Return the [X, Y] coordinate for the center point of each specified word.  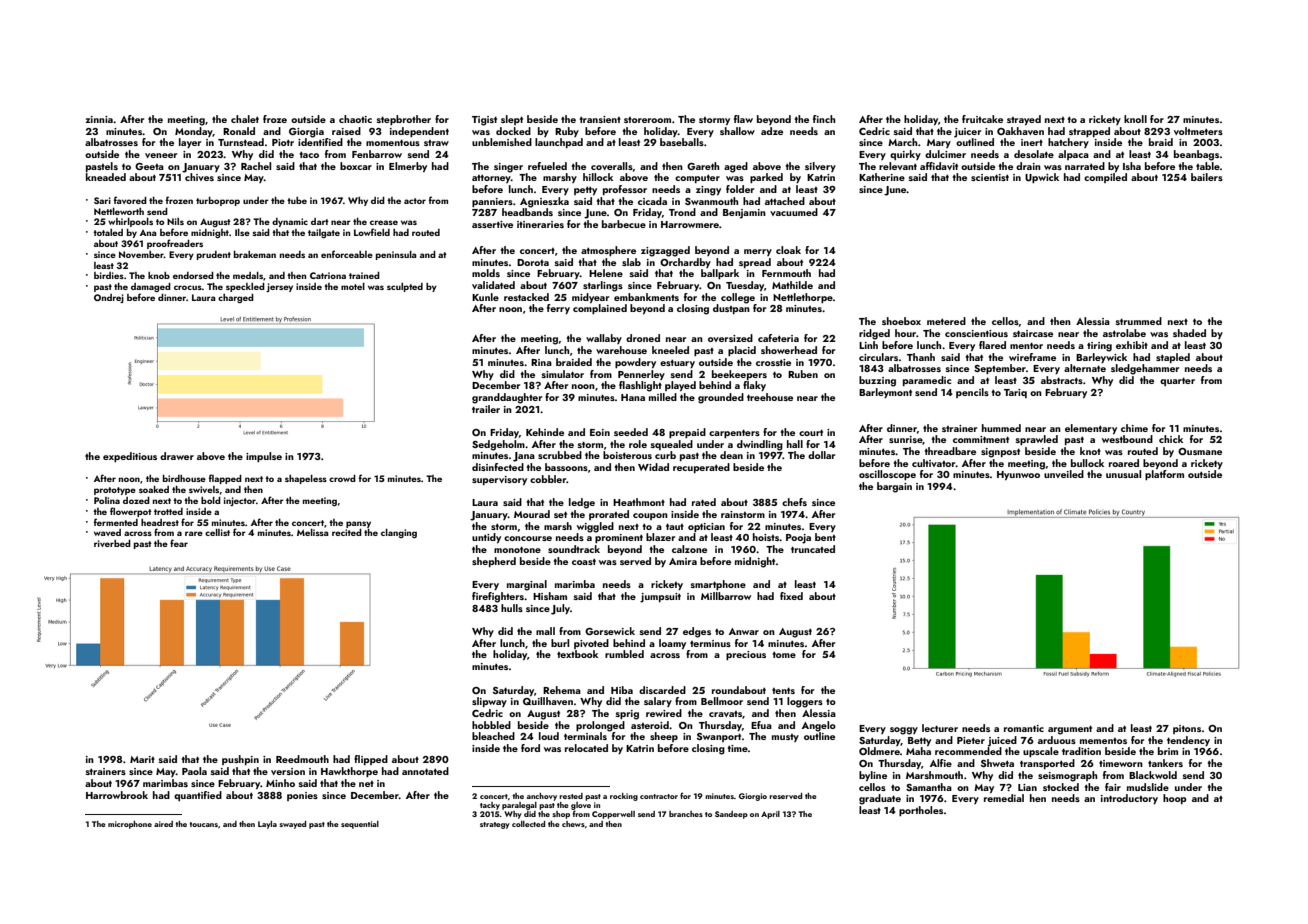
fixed [791, 596]
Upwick [1042, 178]
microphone [130, 825]
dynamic [290, 222]
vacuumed [794, 212]
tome [784, 655]
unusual [1123, 474]
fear [179, 543]
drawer [177, 456]
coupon [650, 516]
